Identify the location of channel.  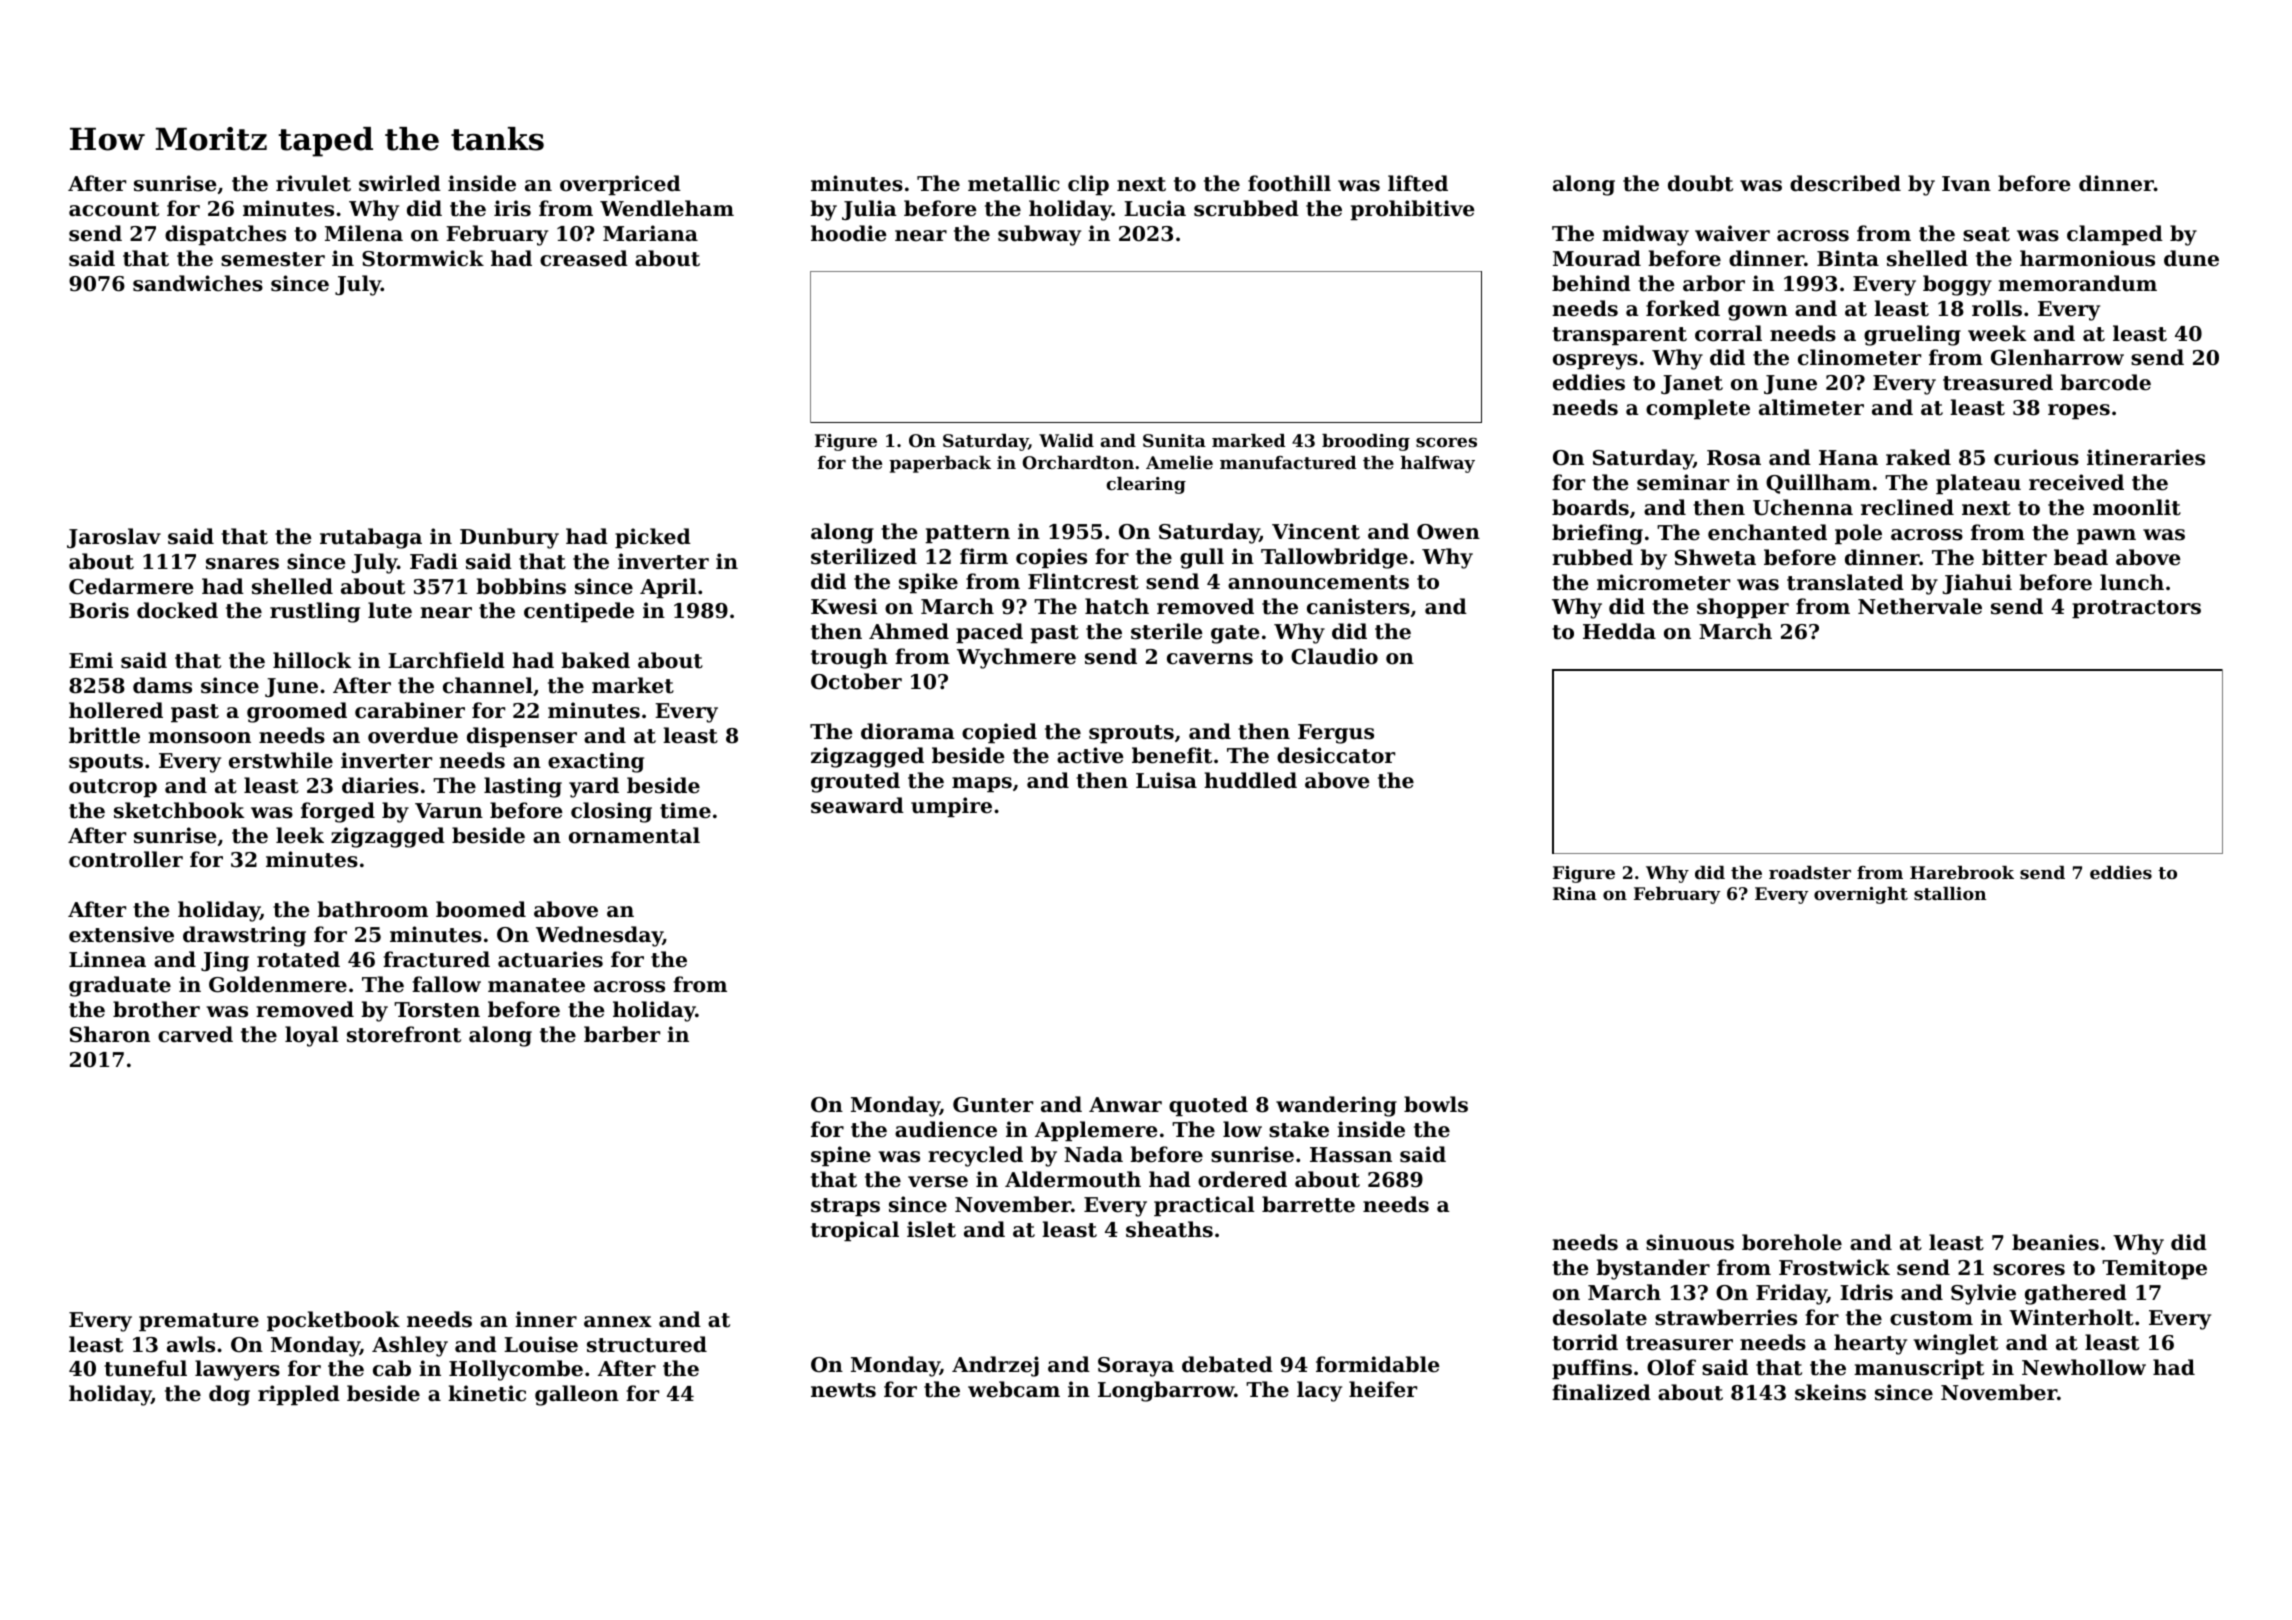
(488, 685).
